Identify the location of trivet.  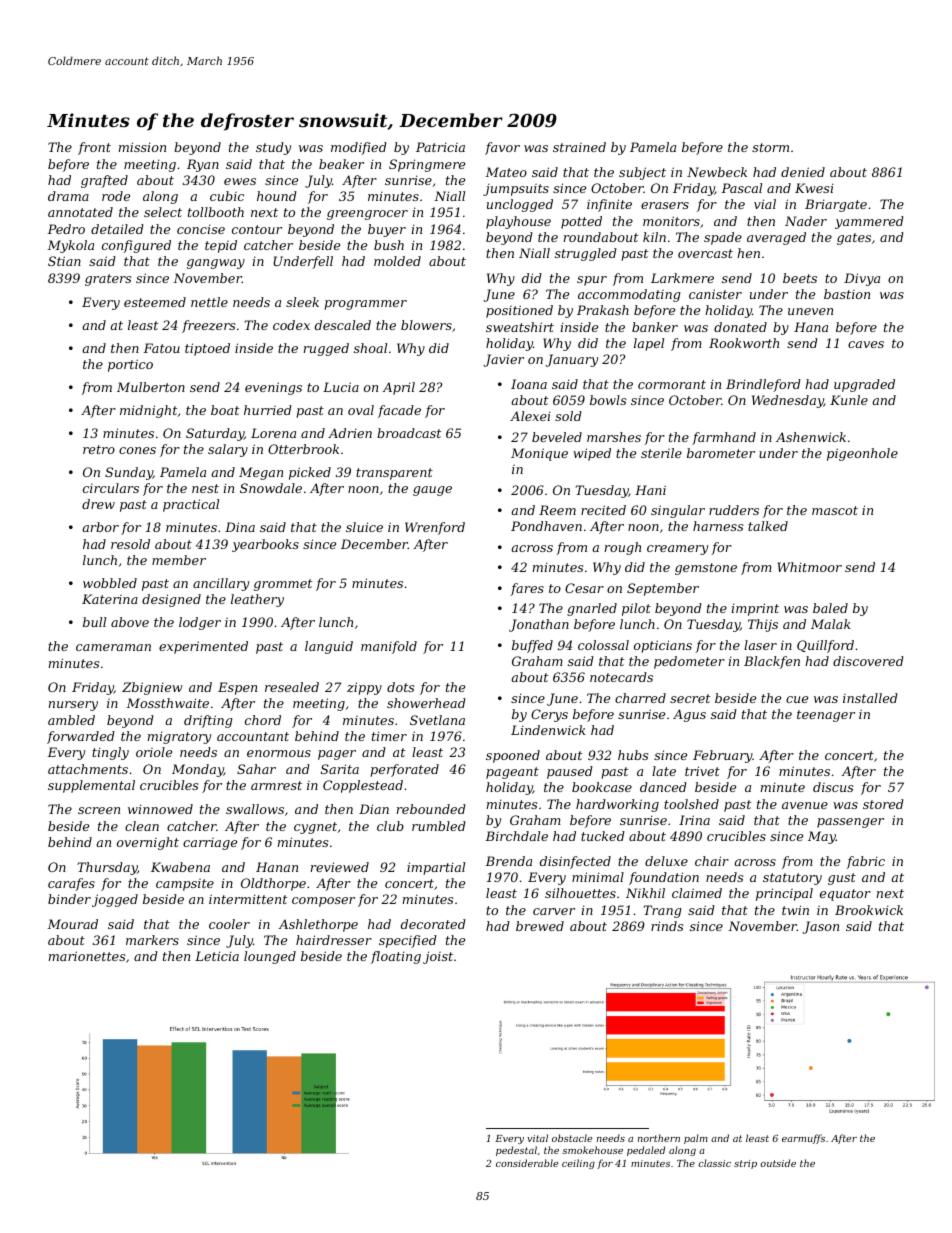
(702, 771).
